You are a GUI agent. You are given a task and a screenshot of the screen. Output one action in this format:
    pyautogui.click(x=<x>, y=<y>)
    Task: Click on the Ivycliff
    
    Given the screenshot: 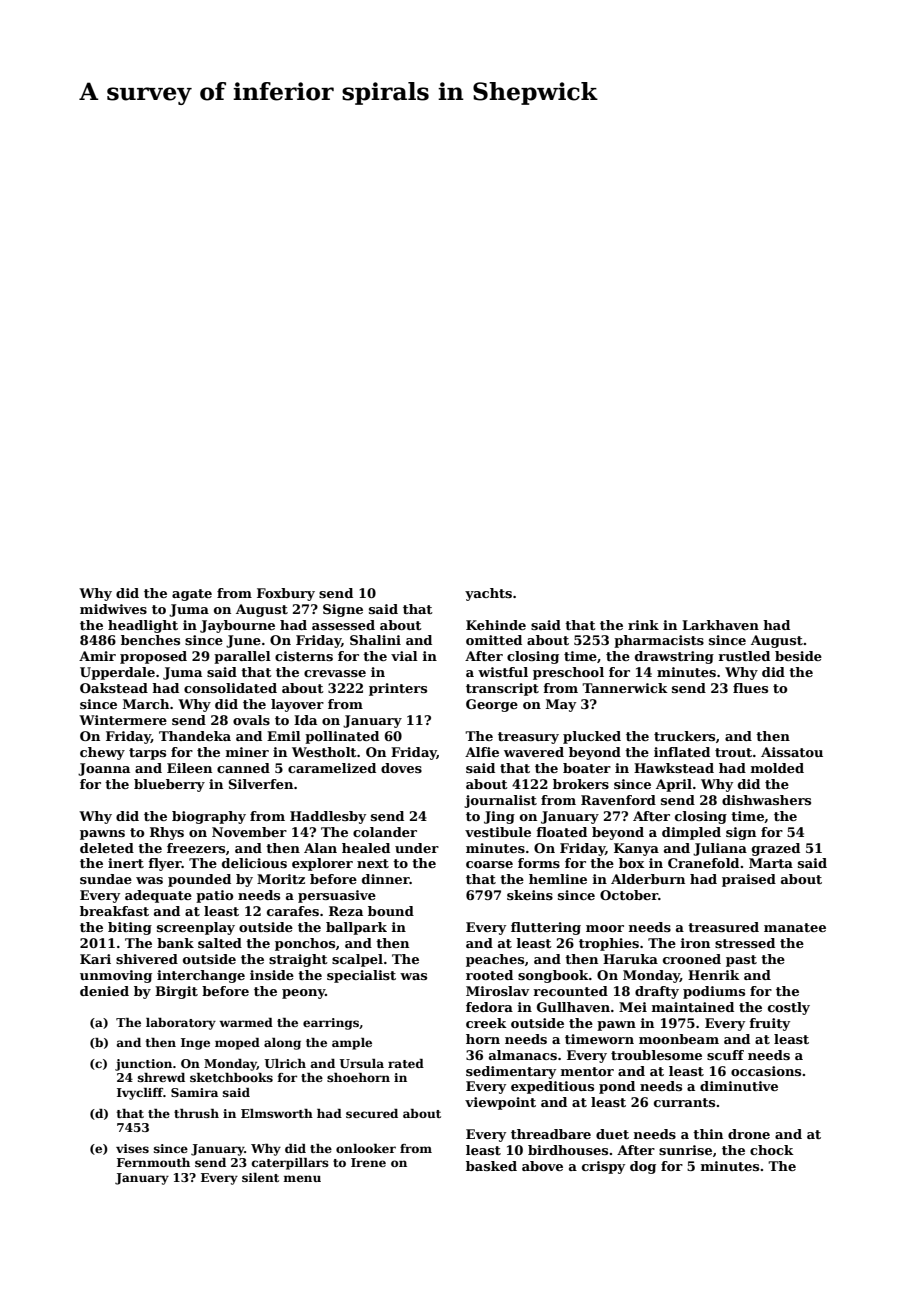 What is the action you would take?
    pyautogui.click(x=140, y=1094)
